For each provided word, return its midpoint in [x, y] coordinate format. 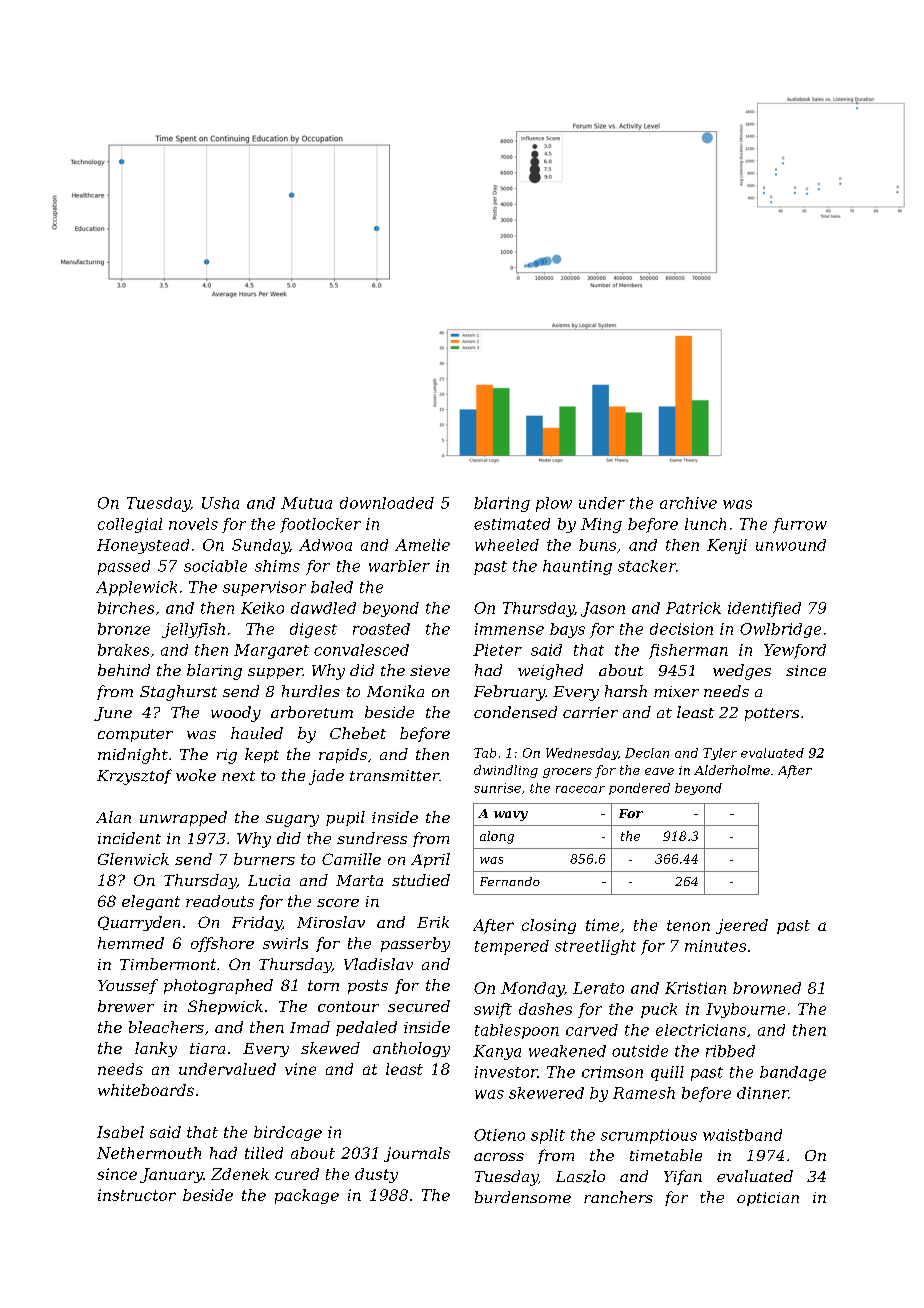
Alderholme [732, 770]
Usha [220, 503]
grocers [567, 773]
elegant [151, 902]
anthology [411, 1049]
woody [236, 714]
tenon [688, 925]
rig [227, 756]
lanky [156, 1049]
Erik [433, 922]
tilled [264, 1153]
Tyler [720, 754]
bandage [793, 1073]
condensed [515, 712]
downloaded [387, 503]
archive [688, 503]
